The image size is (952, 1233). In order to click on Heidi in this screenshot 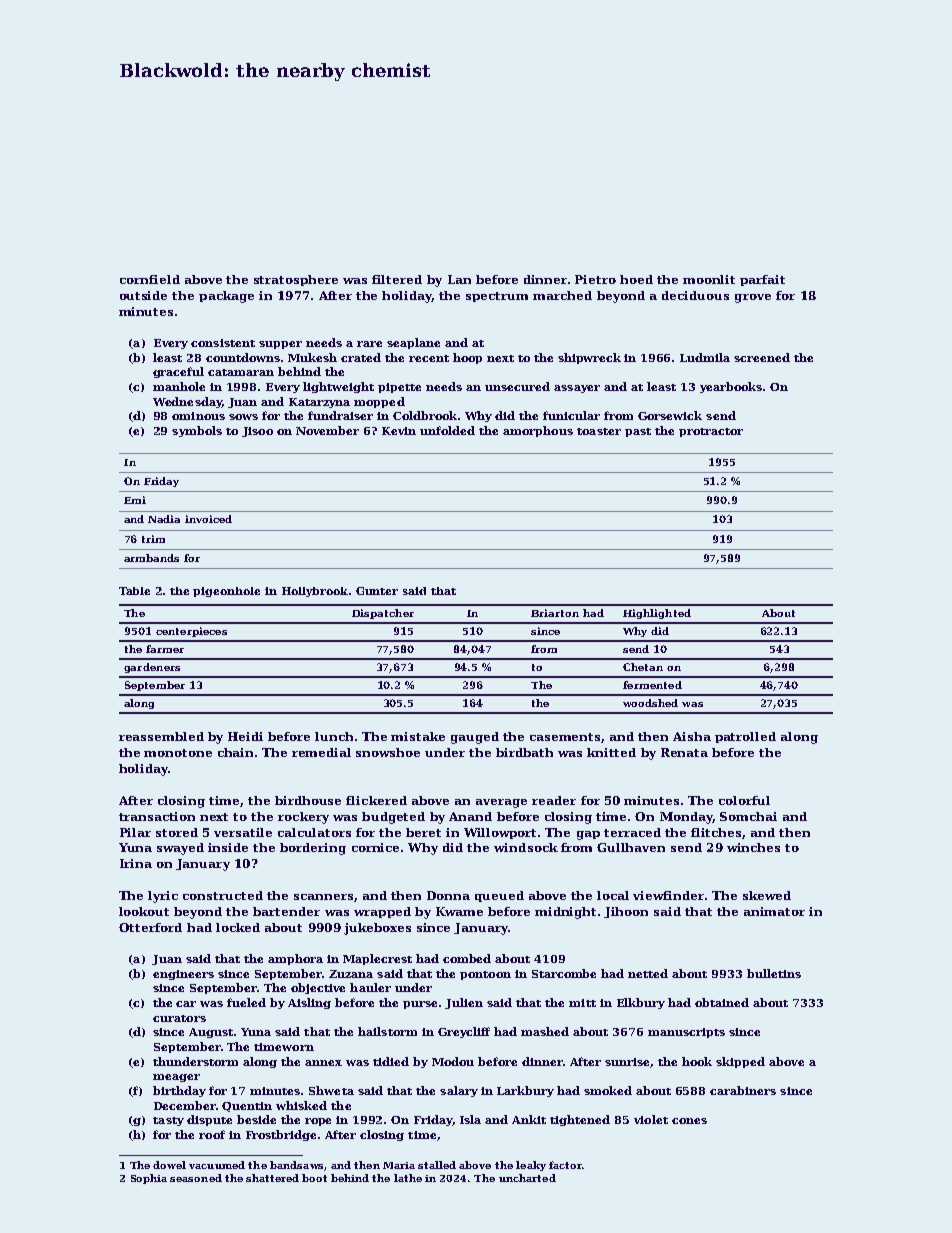, I will do `click(245, 736)`.
